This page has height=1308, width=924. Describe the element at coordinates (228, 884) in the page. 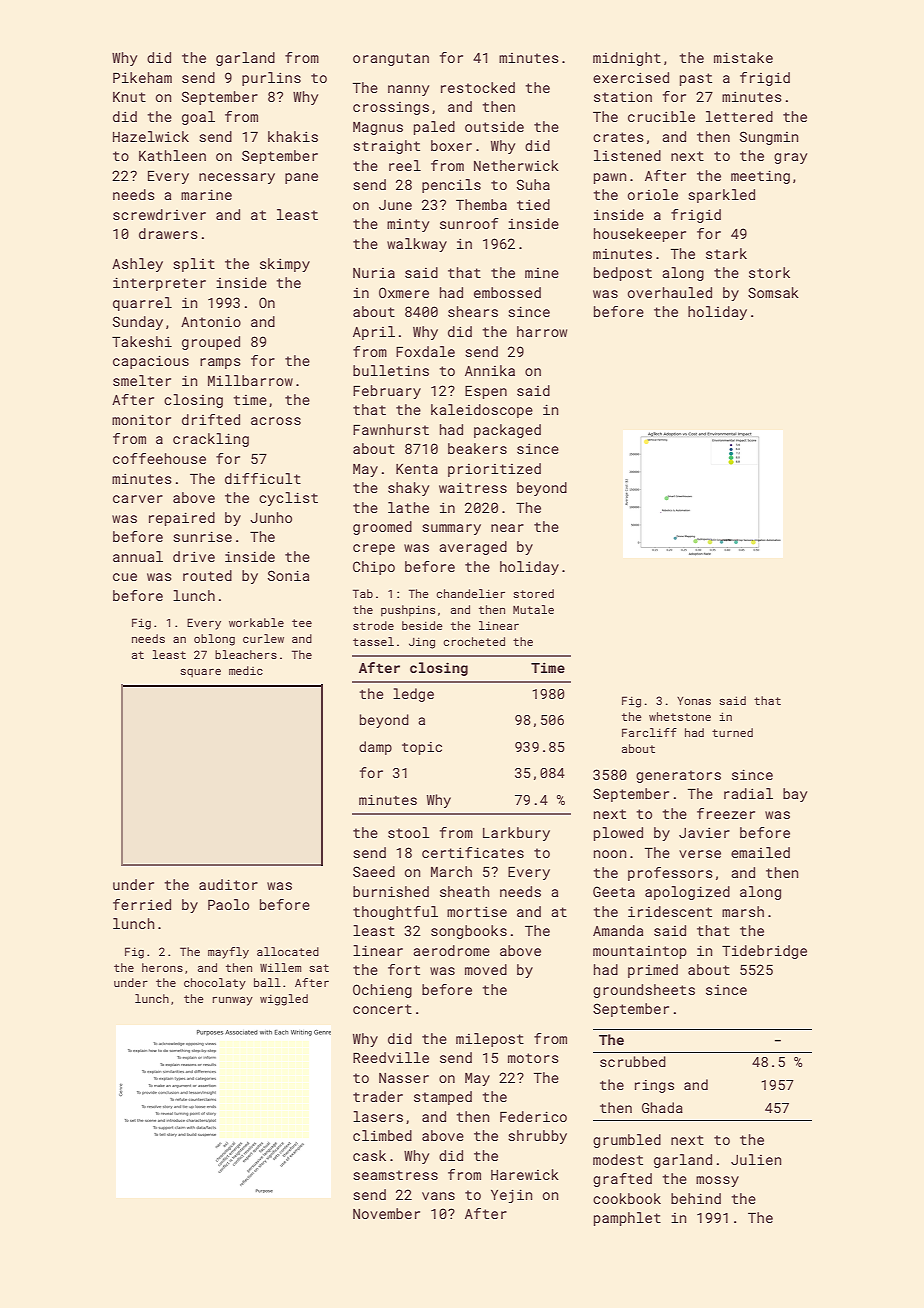

I see `auditor` at that location.
